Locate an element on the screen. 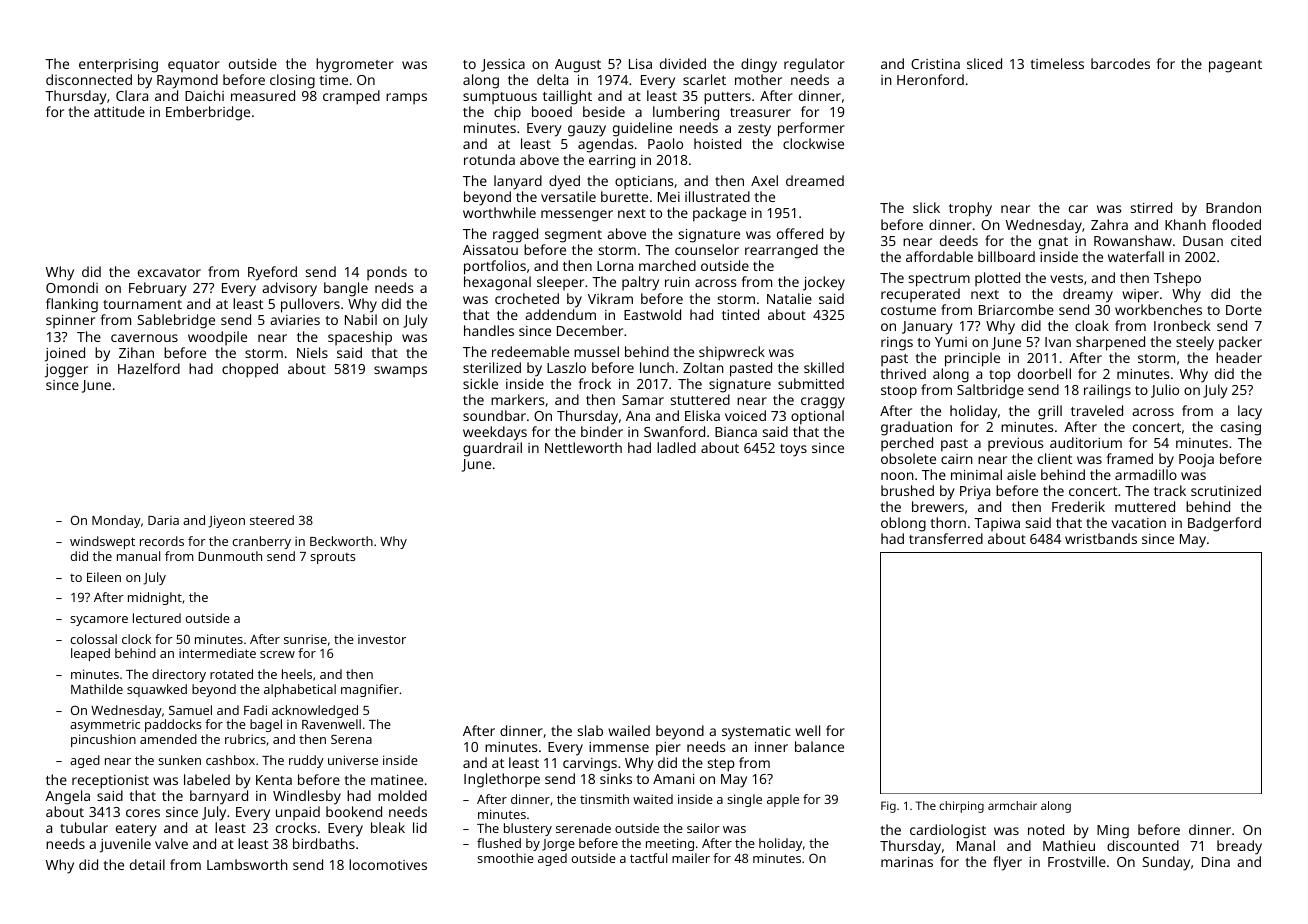 The height and width of the screenshot is (924, 1308). lacy is located at coordinates (1250, 412).
